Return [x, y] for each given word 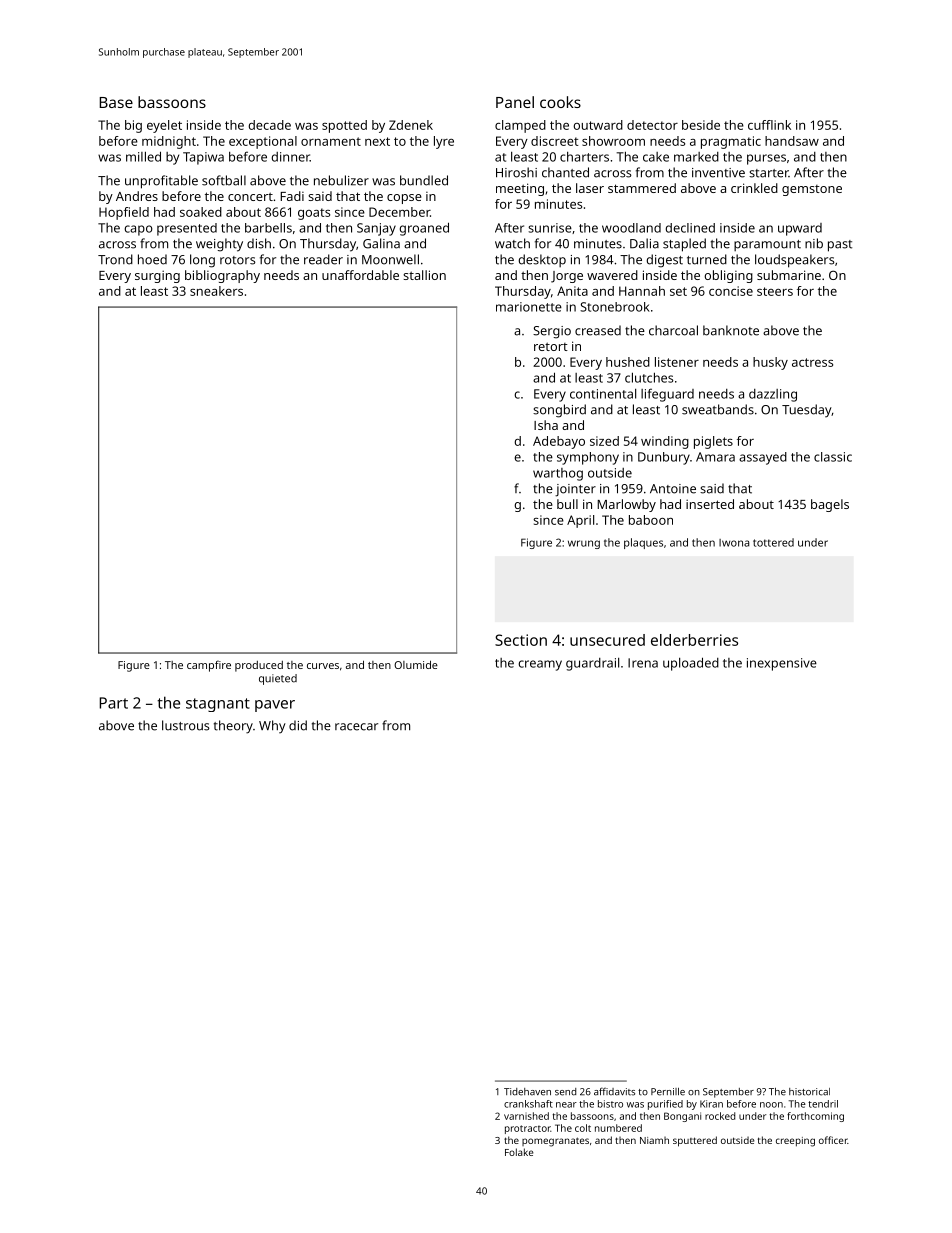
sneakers [216, 291]
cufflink [769, 125]
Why [272, 727]
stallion [424, 275]
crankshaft [528, 1104]
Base [116, 102]
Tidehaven [527, 1092]
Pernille [668, 1092]
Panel [515, 102]
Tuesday [807, 411]
